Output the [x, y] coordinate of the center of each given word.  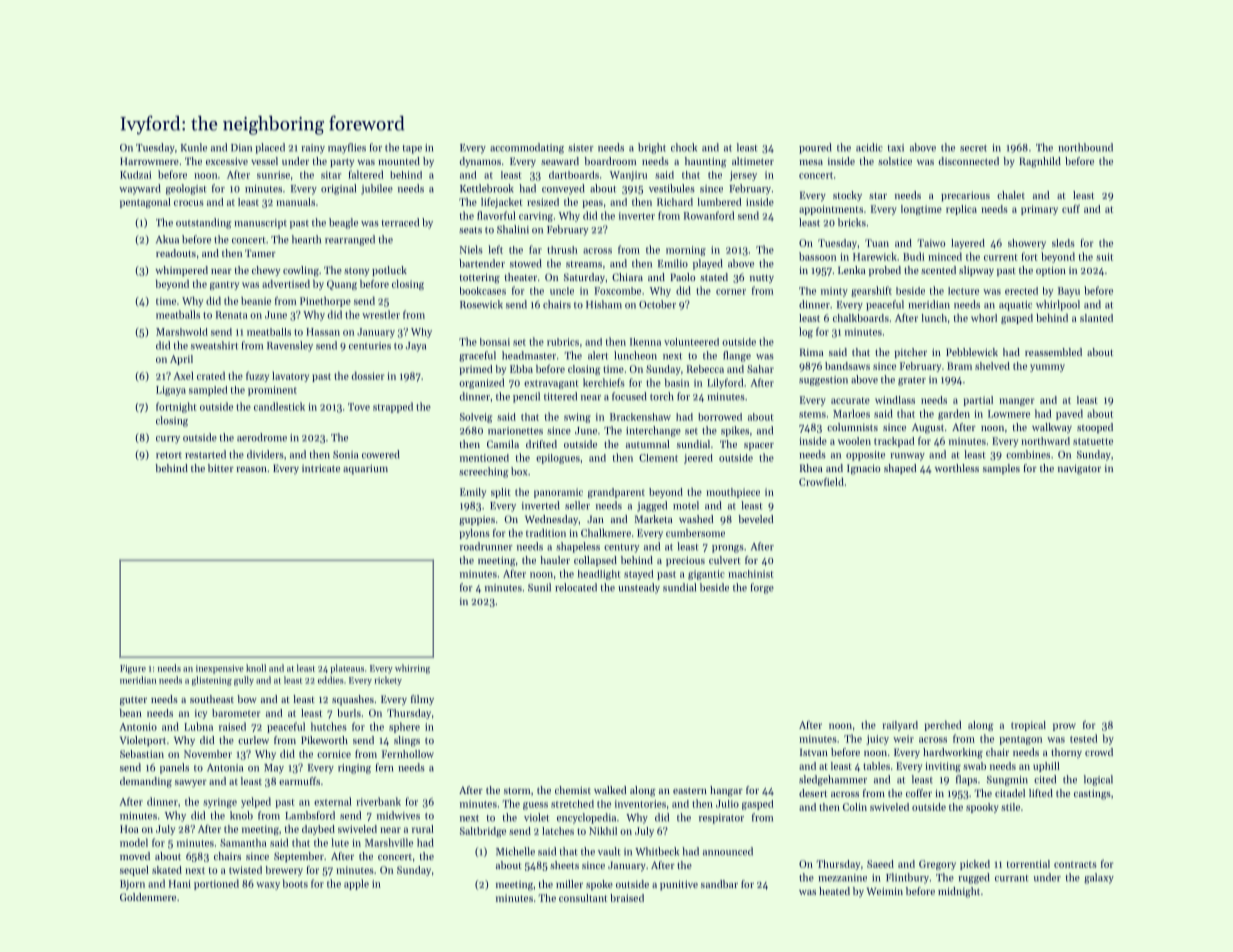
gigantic [706, 575]
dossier [368, 376]
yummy [1047, 368]
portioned [216, 884]
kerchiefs [604, 382]
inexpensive [220, 669]
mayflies [347, 148]
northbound [1085, 147]
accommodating [527, 148]
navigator [1079, 469]
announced [728, 851]
